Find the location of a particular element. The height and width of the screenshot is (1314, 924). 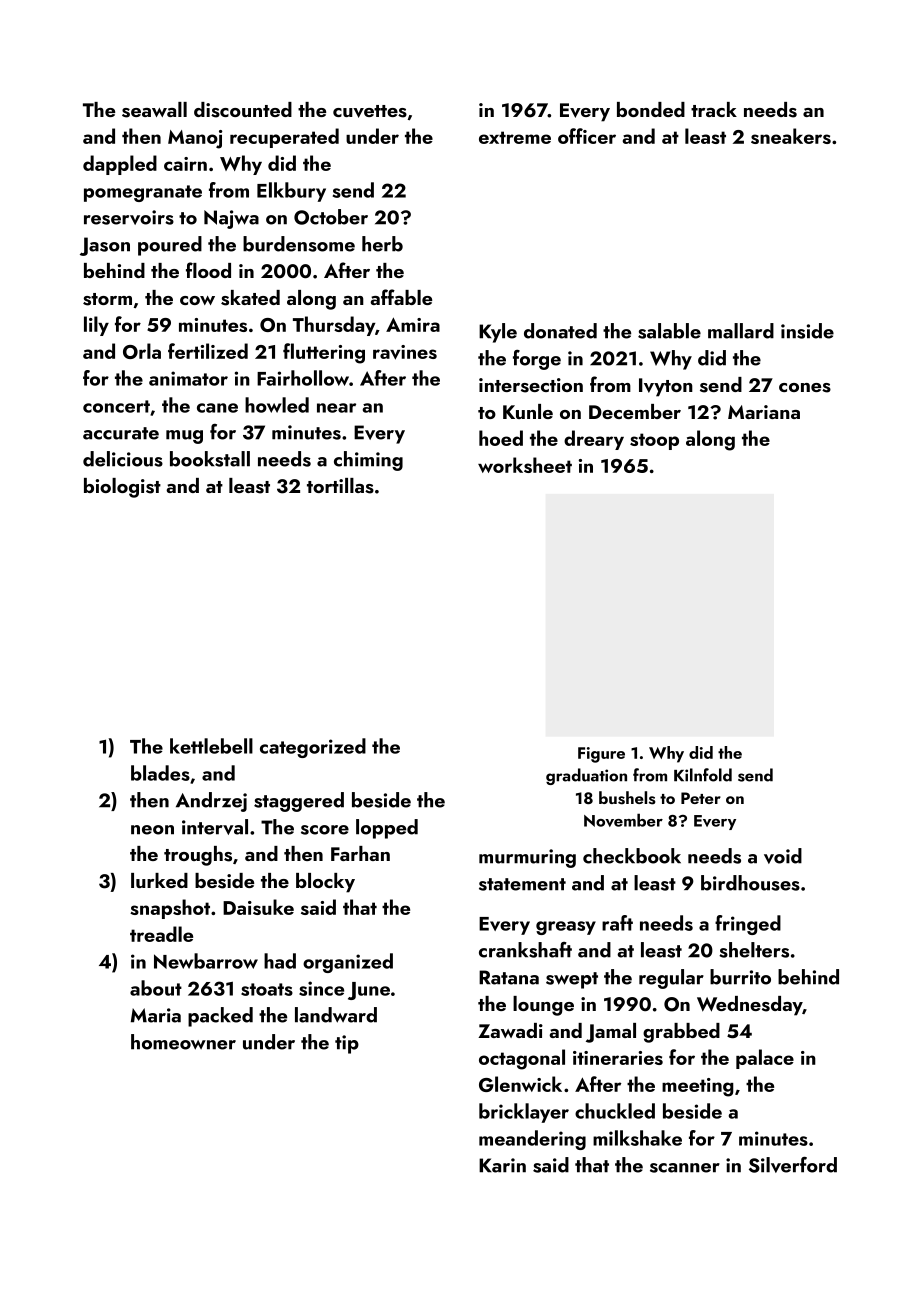

Elkbury is located at coordinates (291, 192).
